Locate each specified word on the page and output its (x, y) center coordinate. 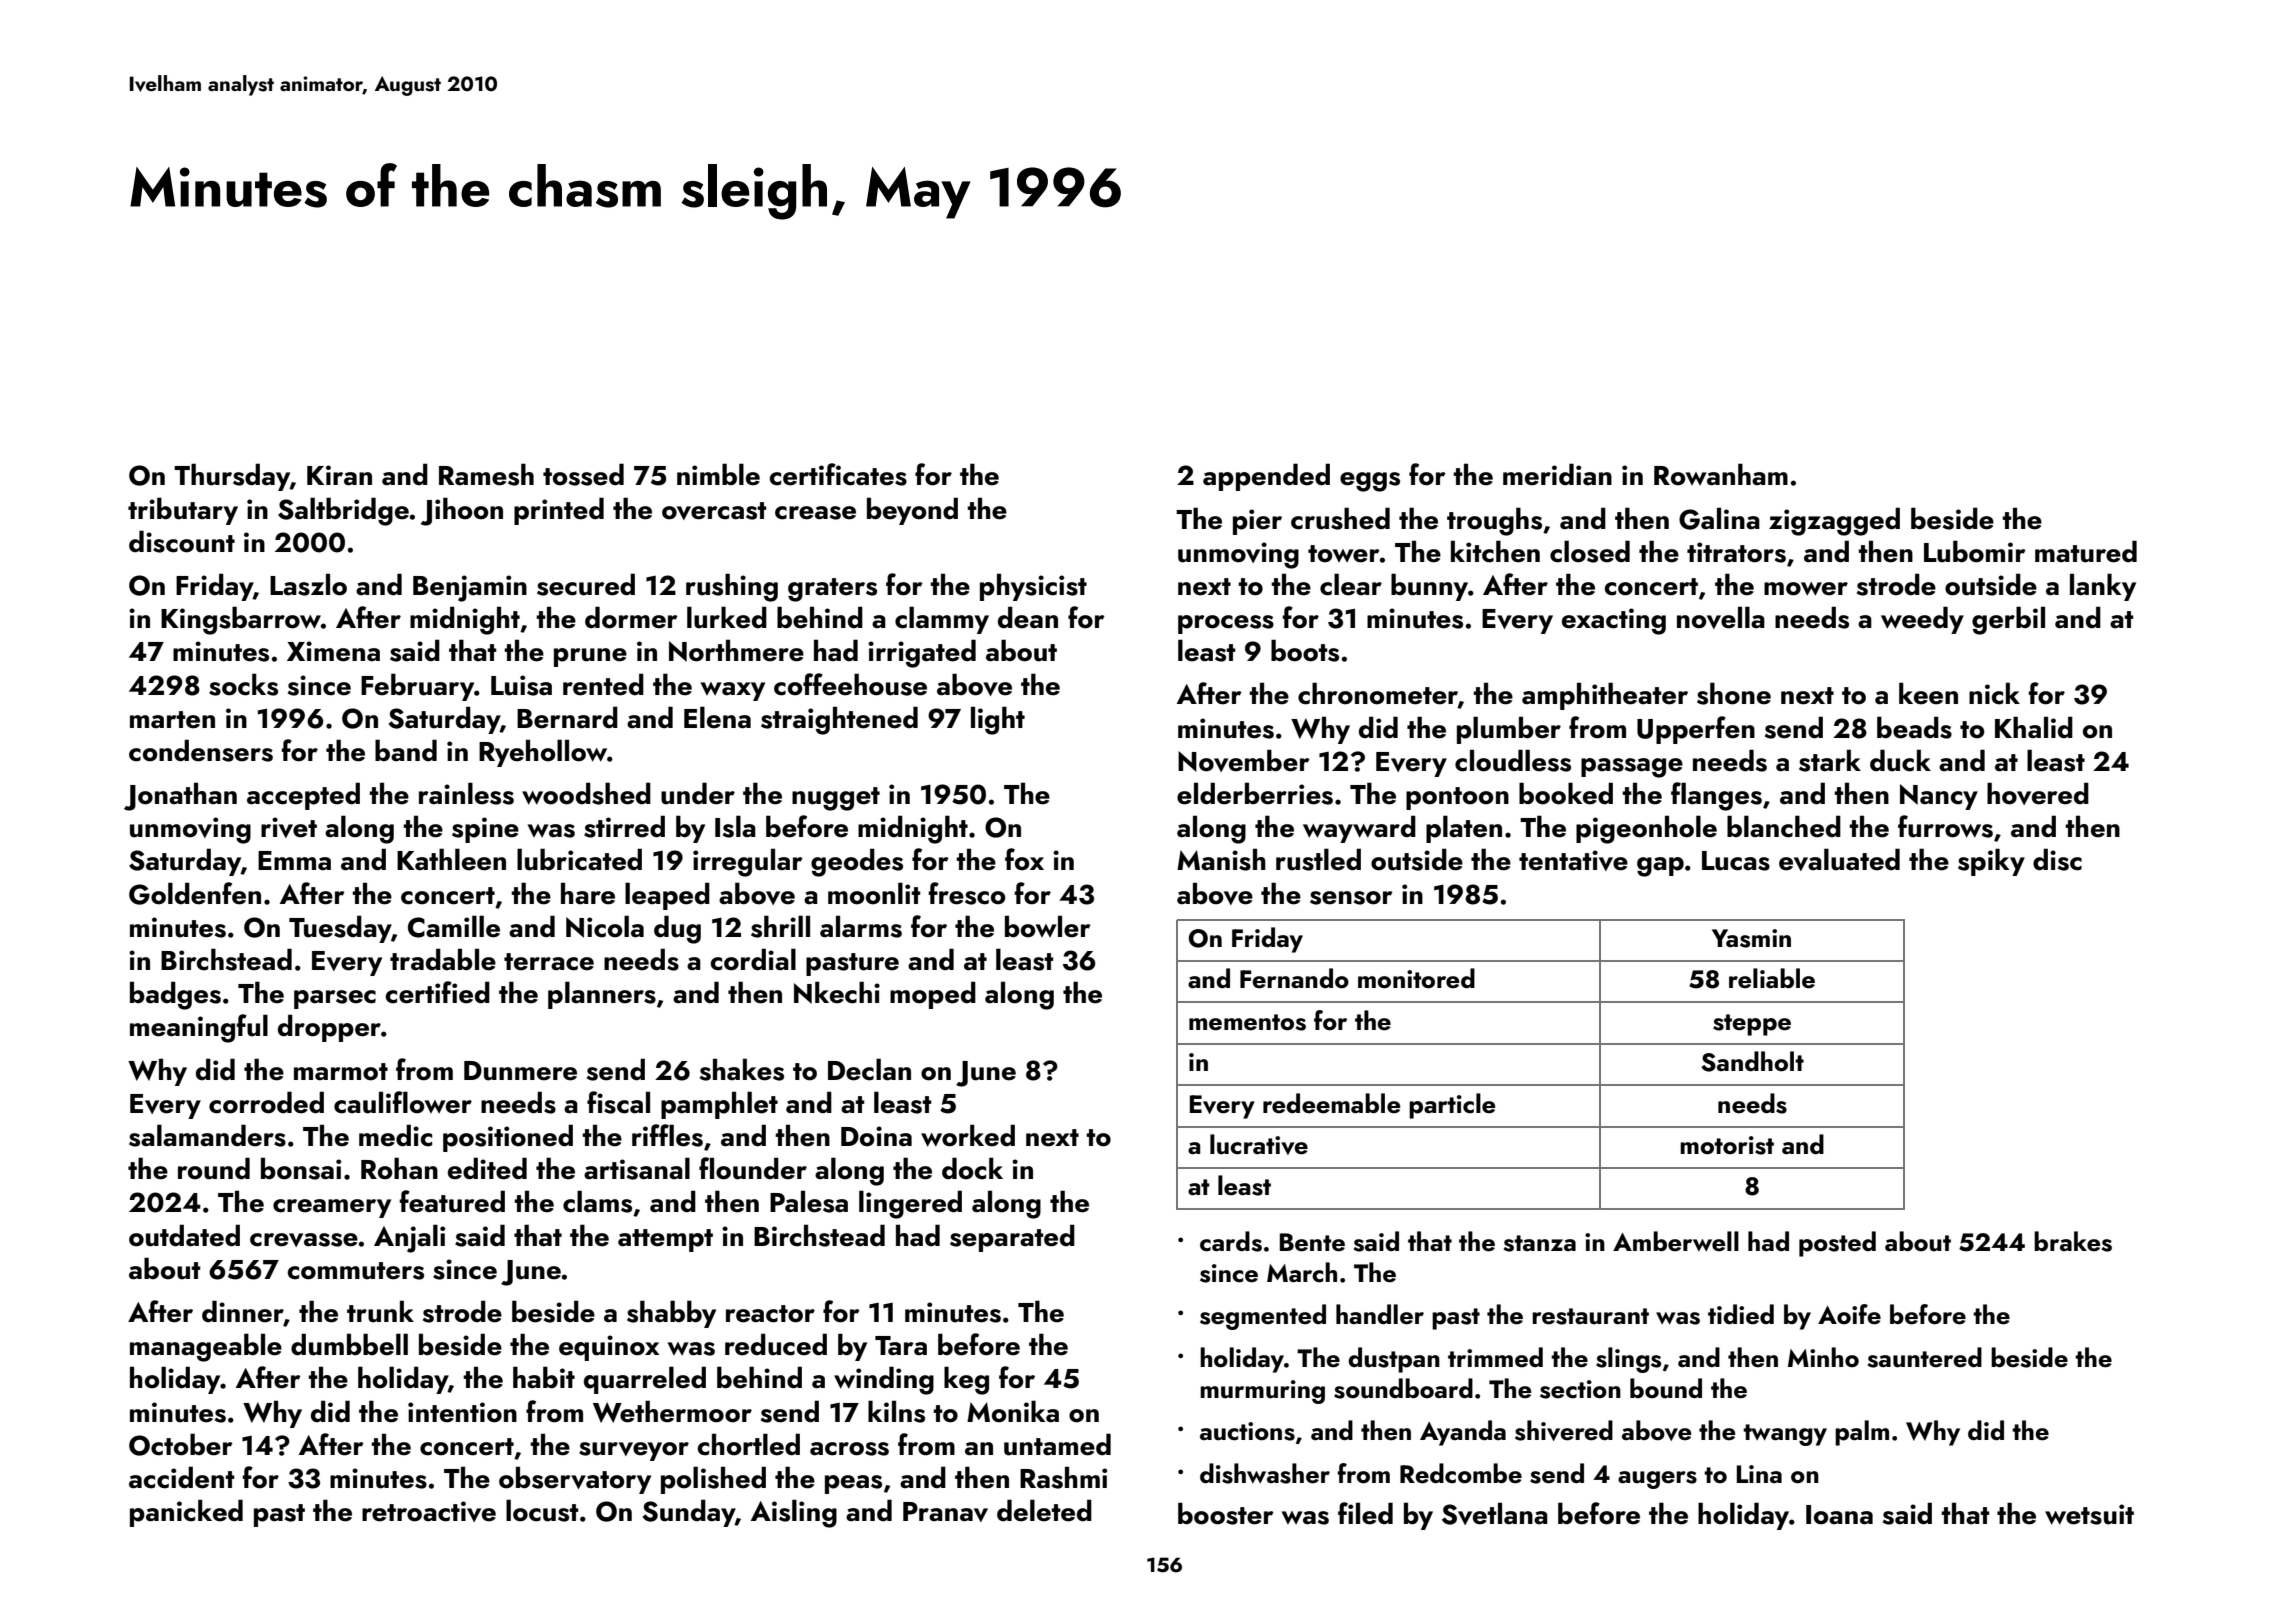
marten (172, 720)
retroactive (429, 1511)
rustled (1318, 859)
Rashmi (1063, 1477)
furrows (1945, 826)
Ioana (1839, 1515)
